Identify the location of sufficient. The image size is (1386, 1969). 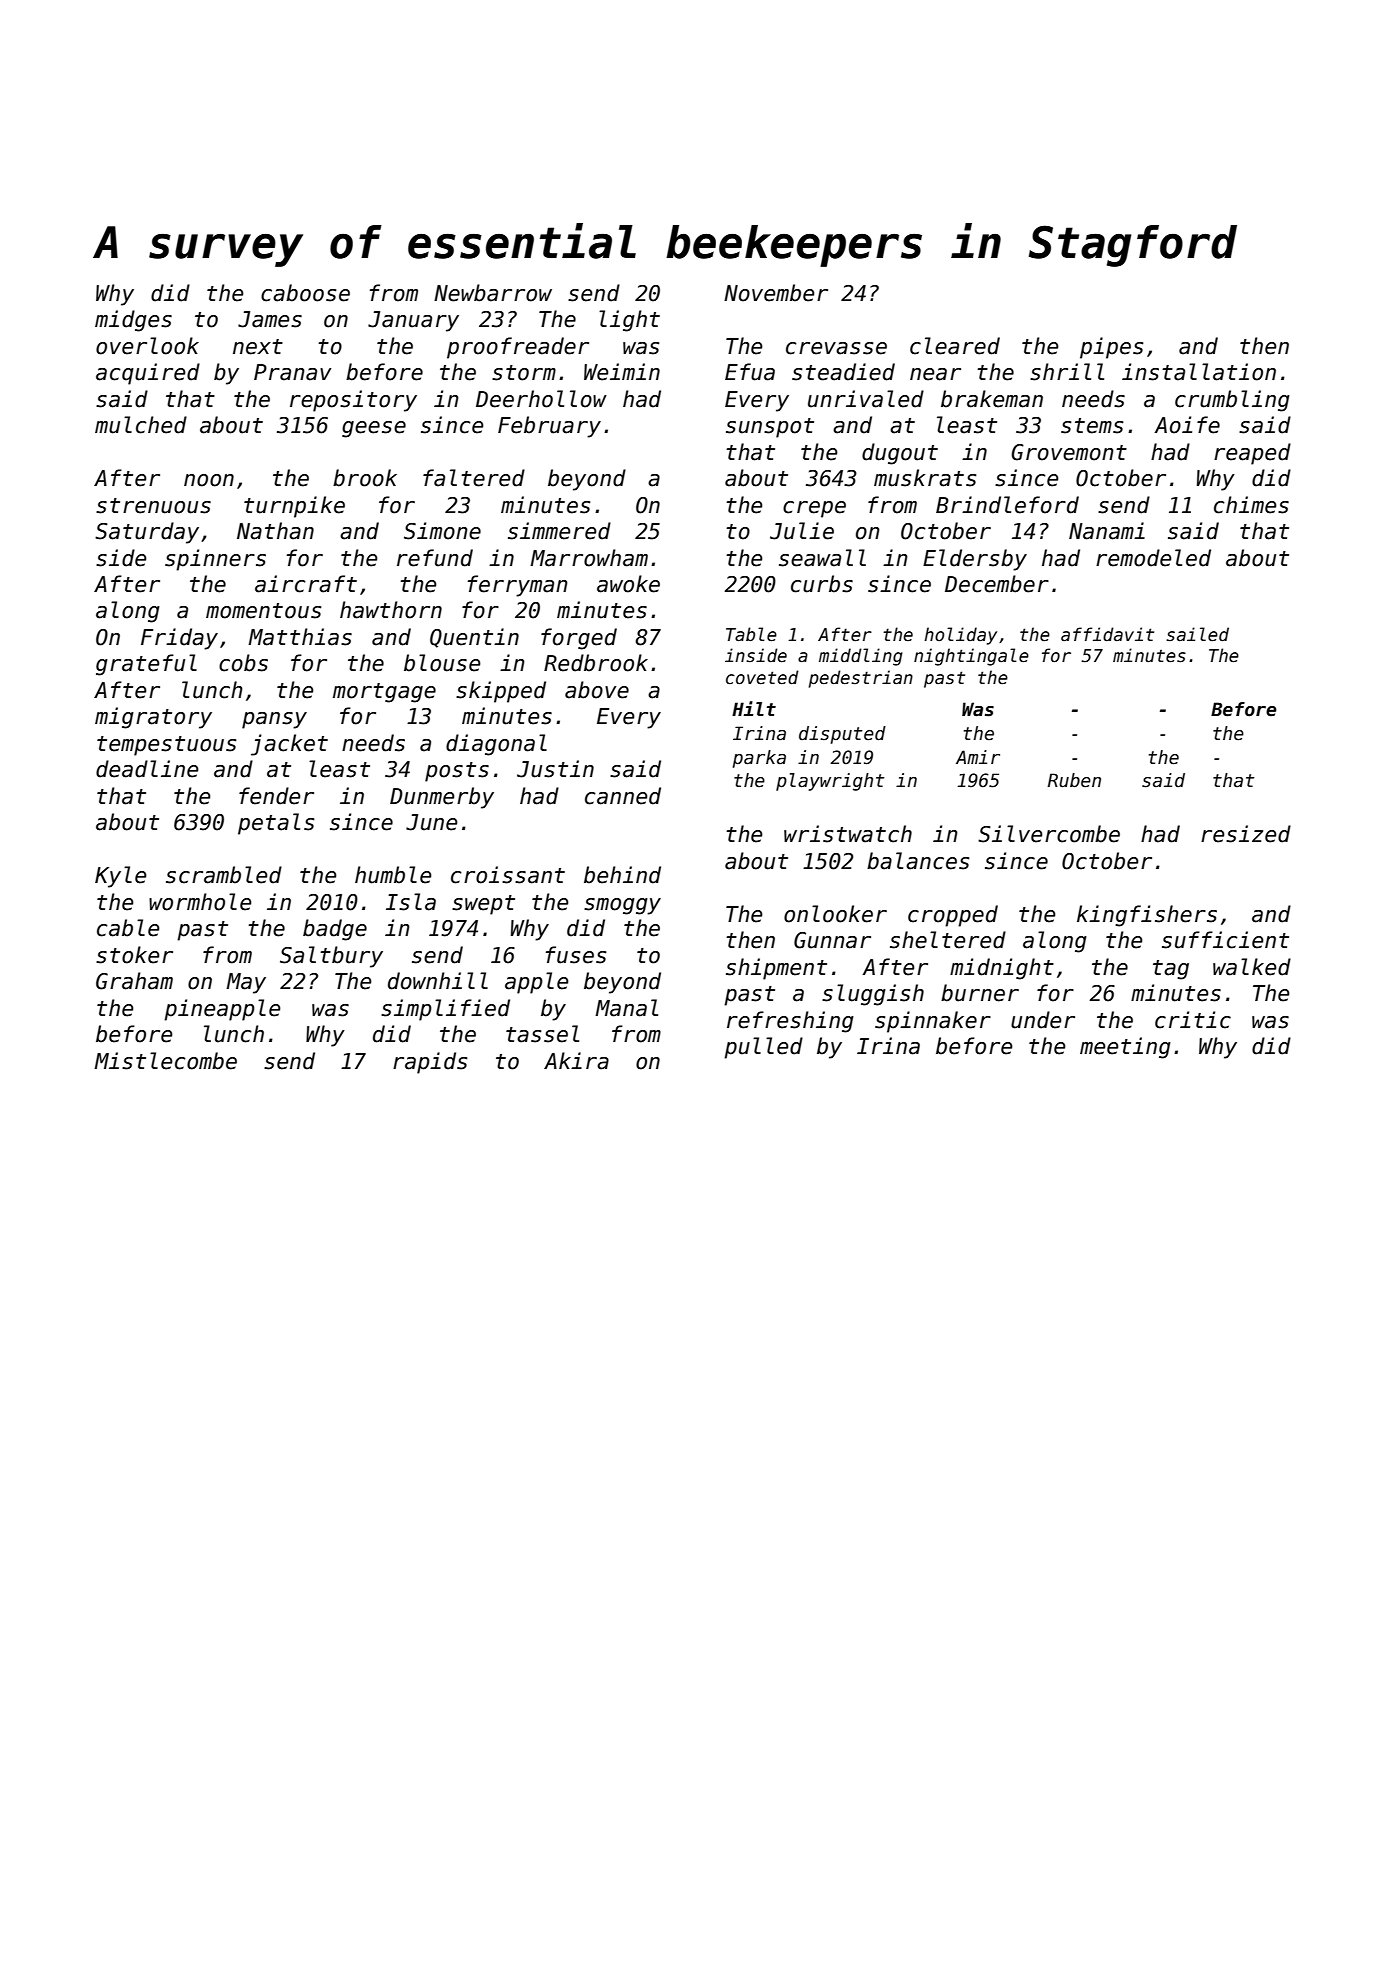
(1225, 940).
